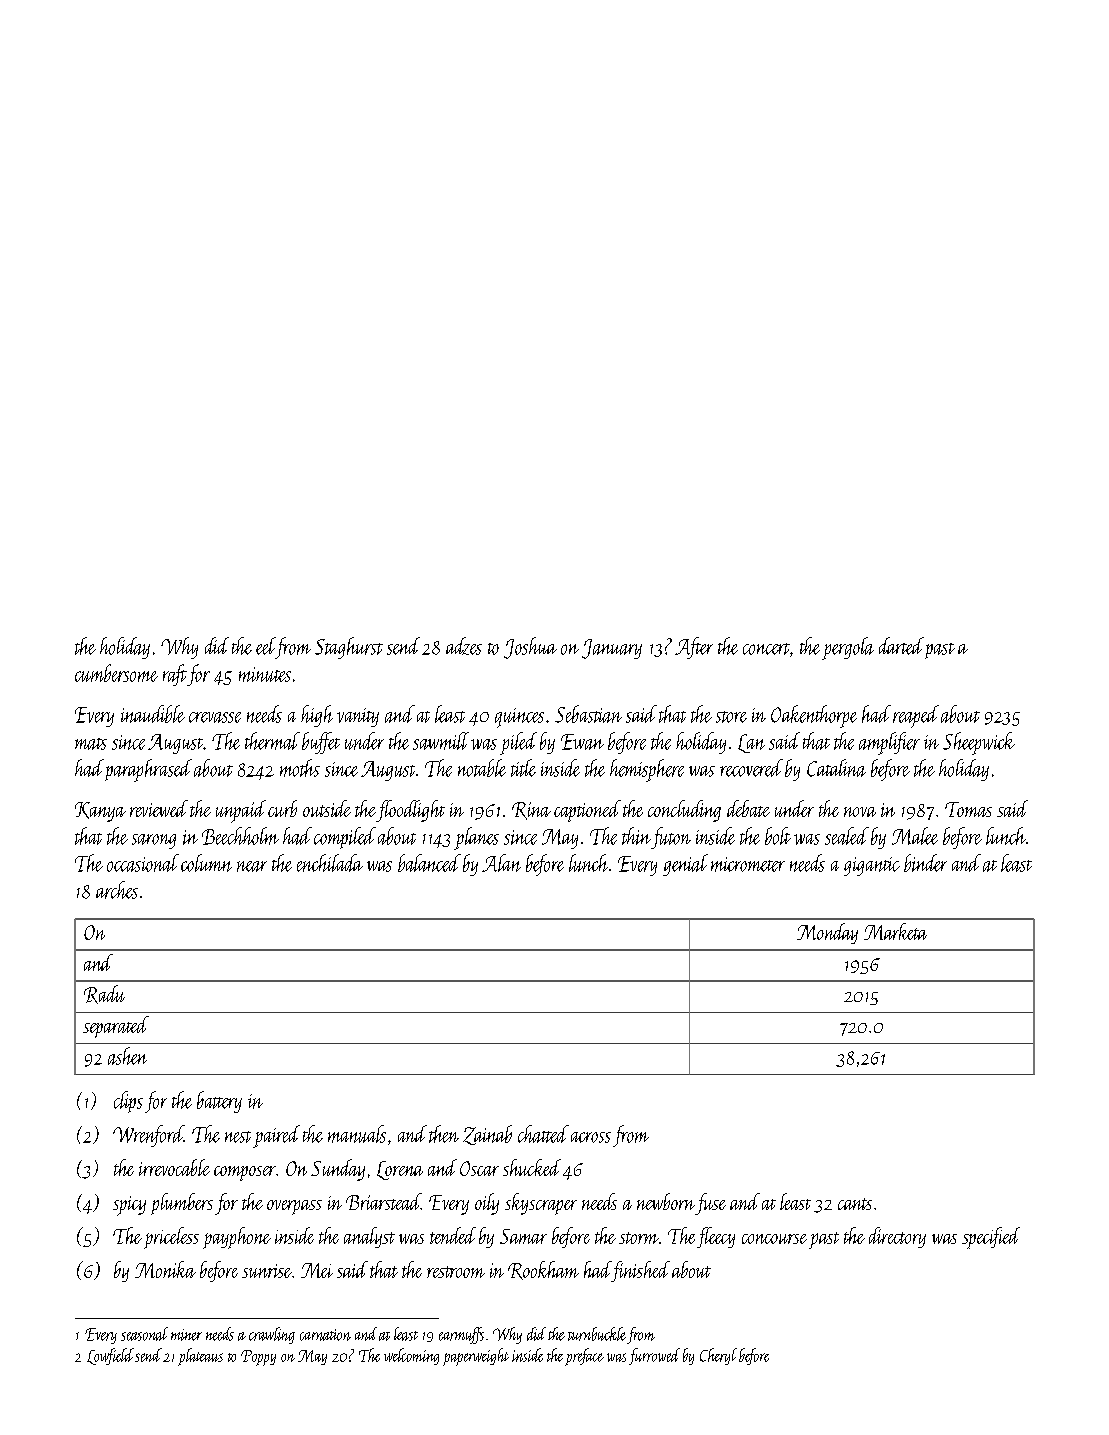 This screenshot has height=1435, width=1109. Describe the element at coordinates (897, 1237) in the screenshot. I see `directory` at that location.
